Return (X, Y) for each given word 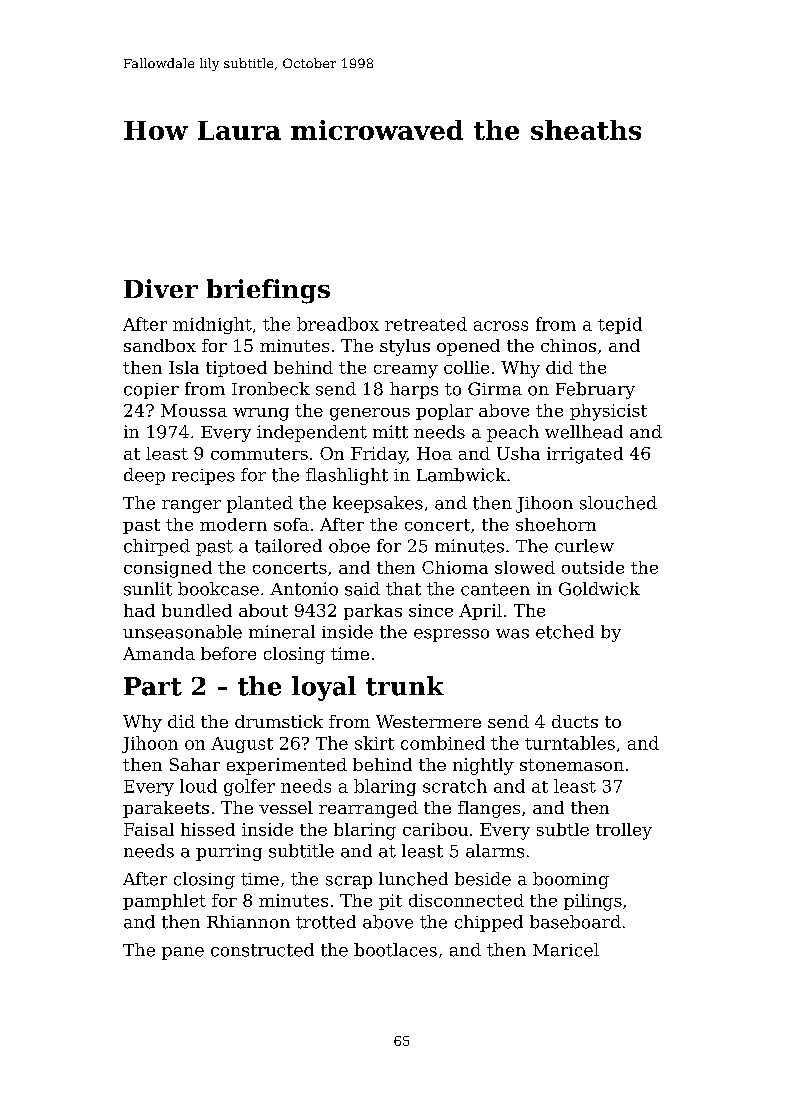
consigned (168, 569)
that (403, 589)
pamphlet (164, 902)
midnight (212, 325)
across (501, 326)
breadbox (338, 324)
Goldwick (599, 589)
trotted (326, 922)
